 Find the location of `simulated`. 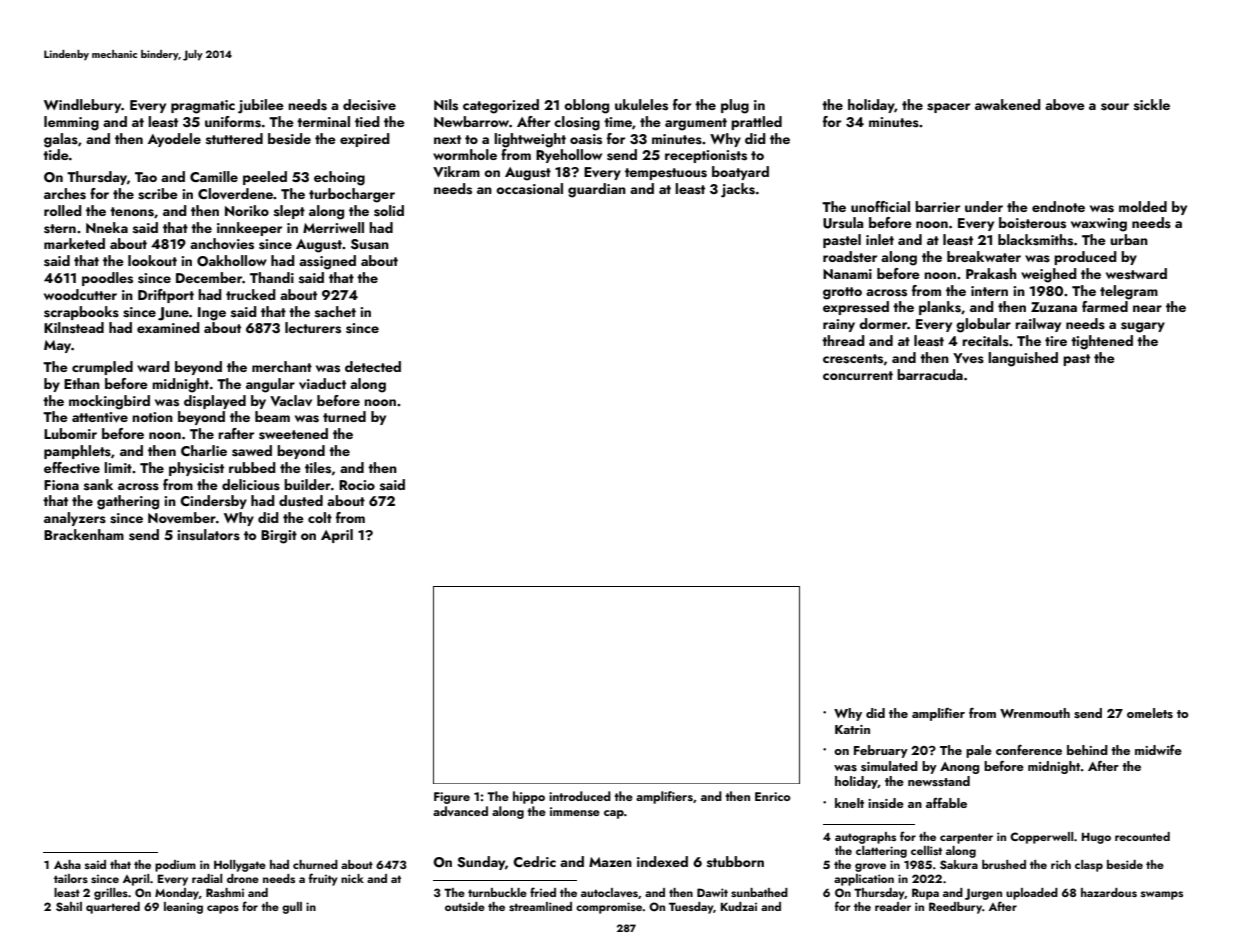

simulated is located at coordinates (889, 766).
